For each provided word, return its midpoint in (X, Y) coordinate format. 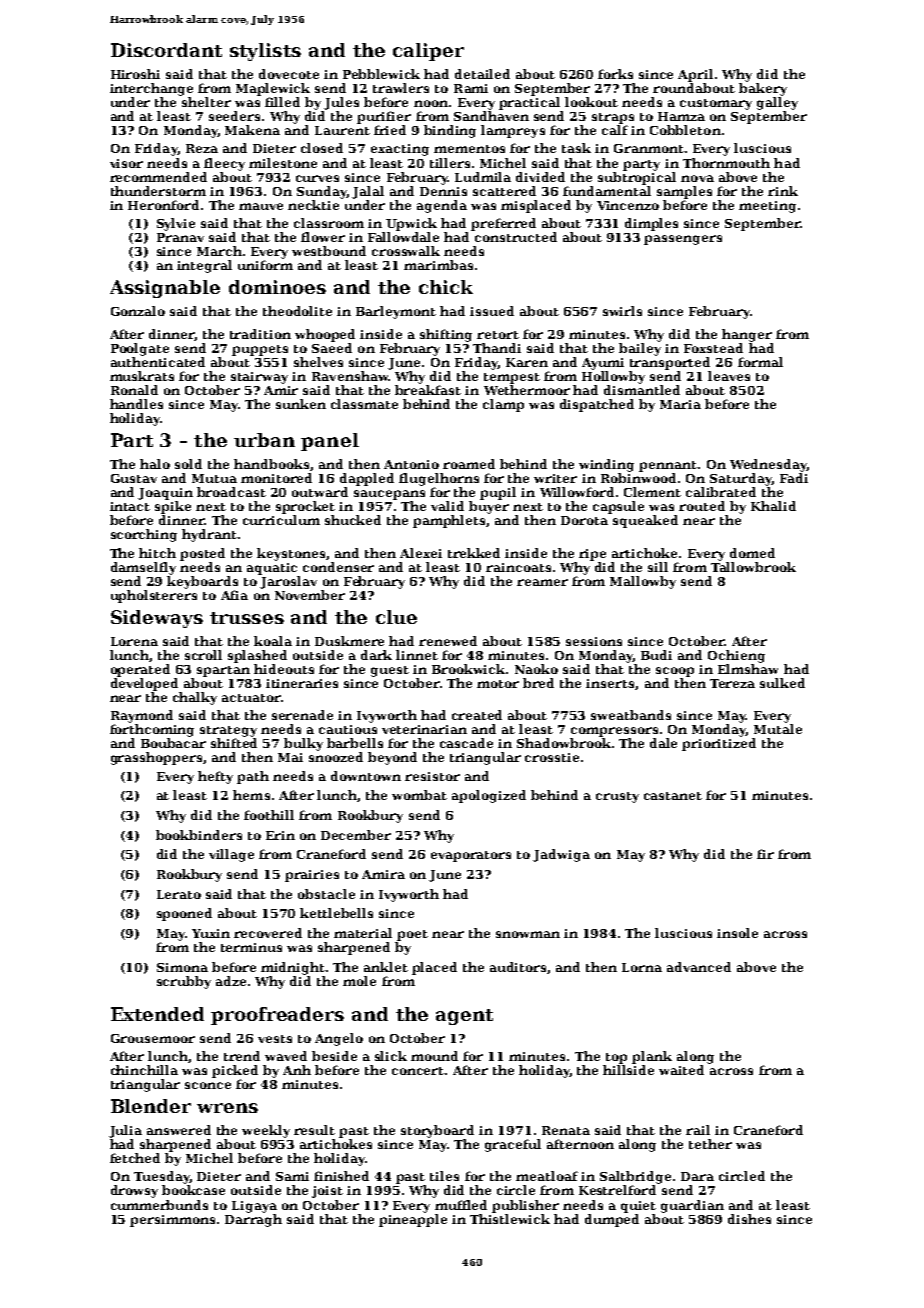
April (695, 75)
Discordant (166, 50)
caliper (428, 52)
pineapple (413, 1220)
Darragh (253, 1220)
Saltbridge (635, 1177)
